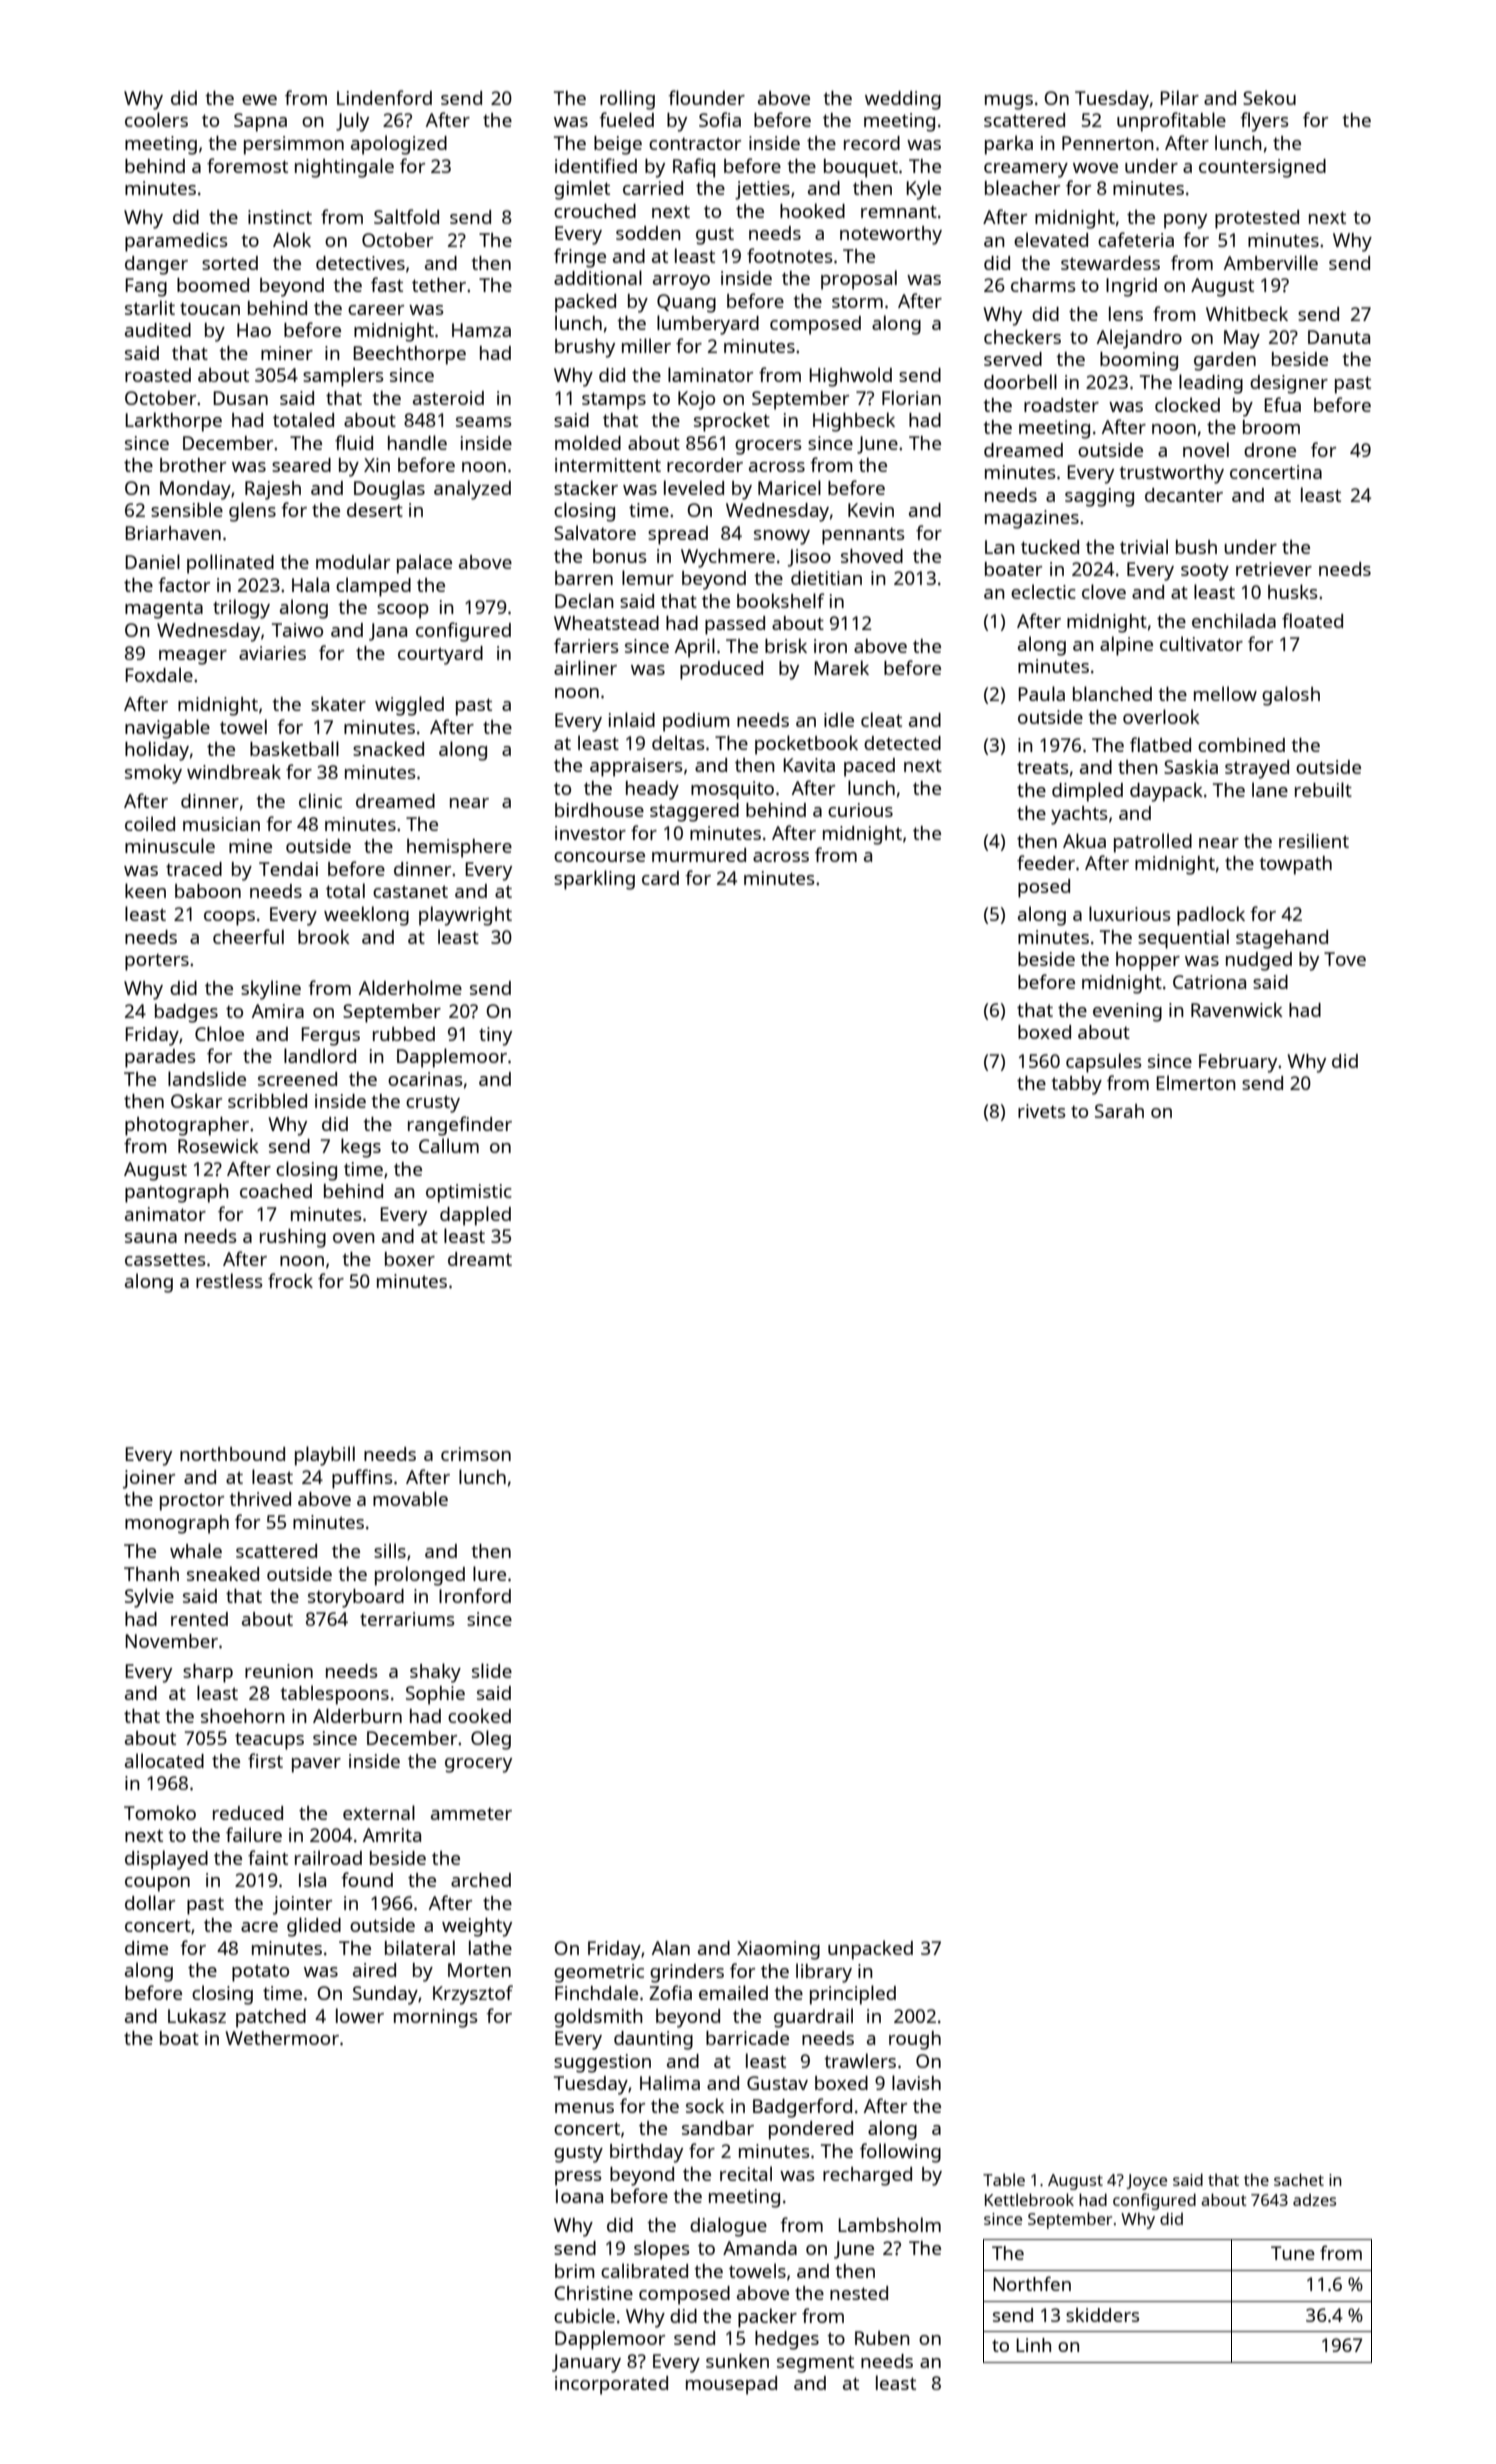 Image resolution: width=1496 pixels, height=2464 pixels. I want to click on dime, so click(146, 1948).
